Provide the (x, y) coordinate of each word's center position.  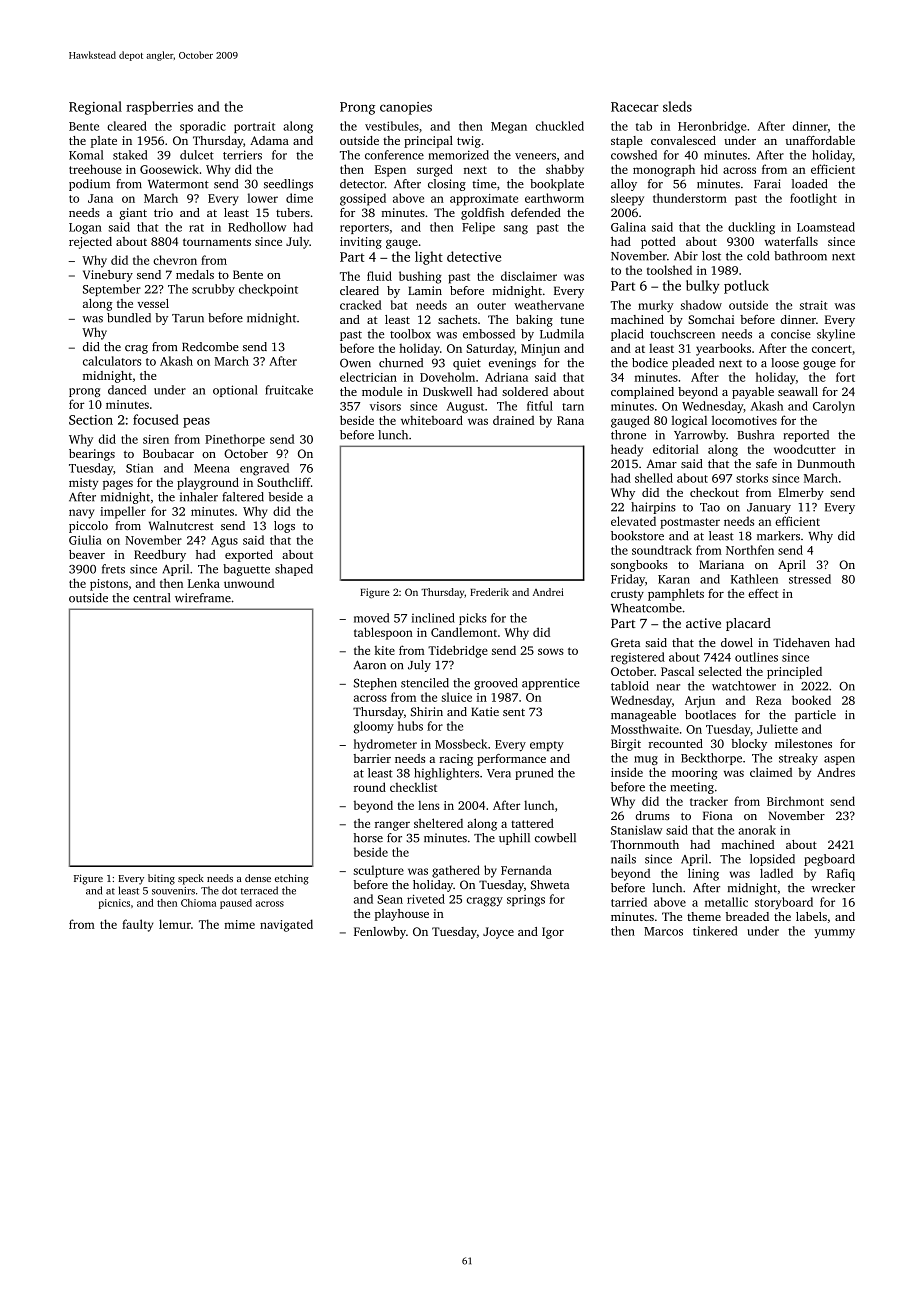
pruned (534, 774)
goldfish (482, 214)
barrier (372, 758)
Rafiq (841, 874)
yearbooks (723, 349)
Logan (85, 229)
